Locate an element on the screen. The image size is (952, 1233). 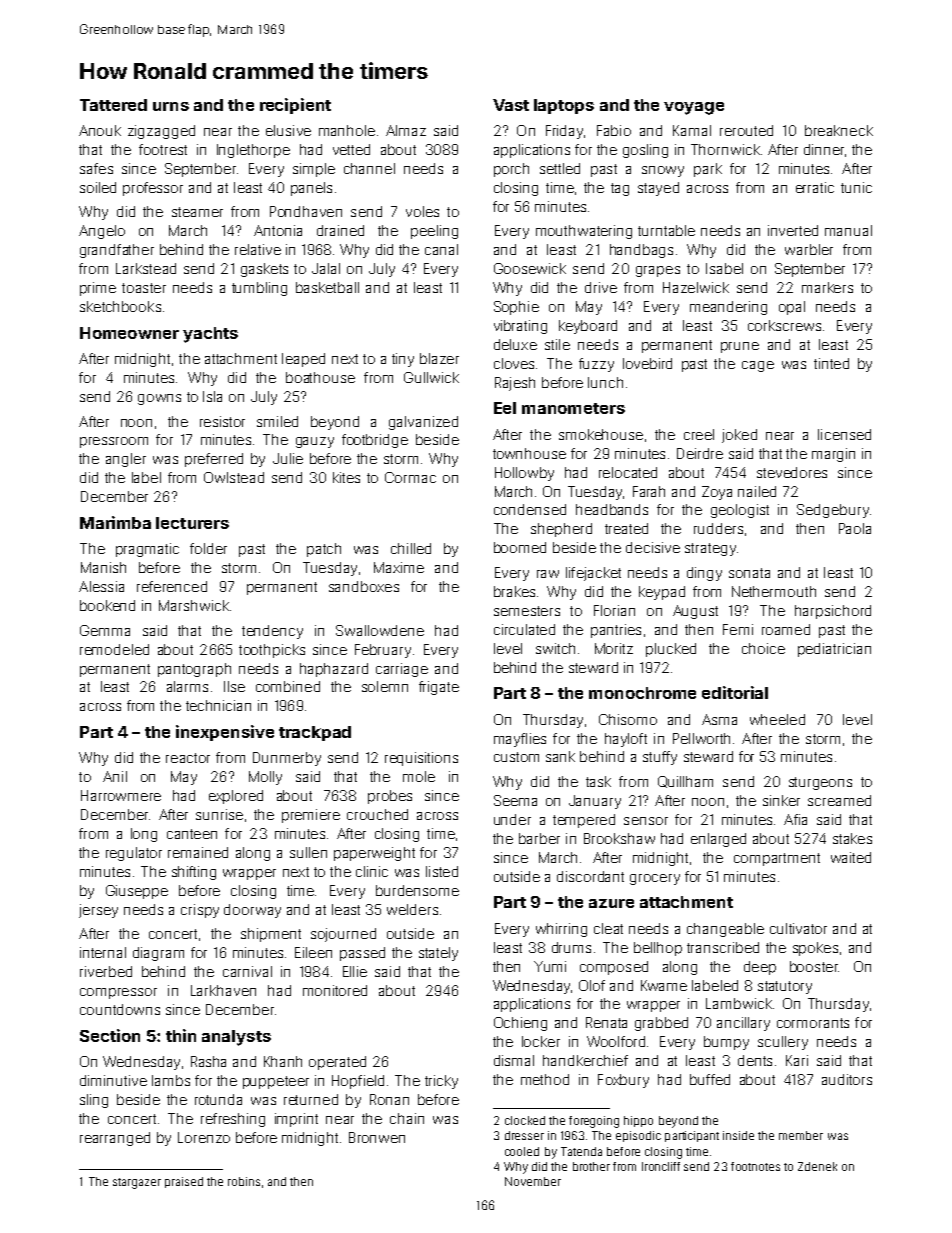
professor is located at coordinates (153, 189).
